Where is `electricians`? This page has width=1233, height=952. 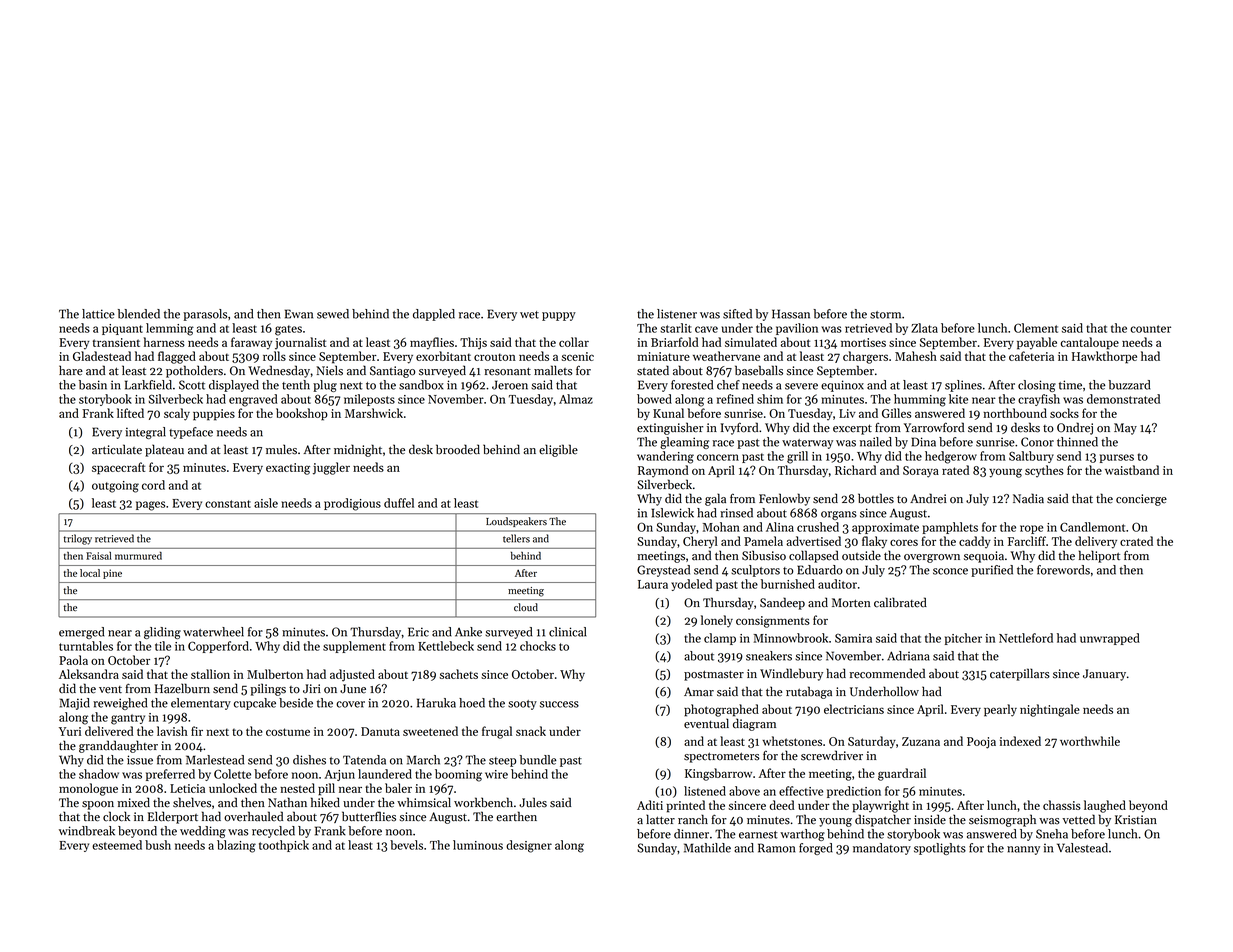
electricians is located at coordinates (854, 709).
